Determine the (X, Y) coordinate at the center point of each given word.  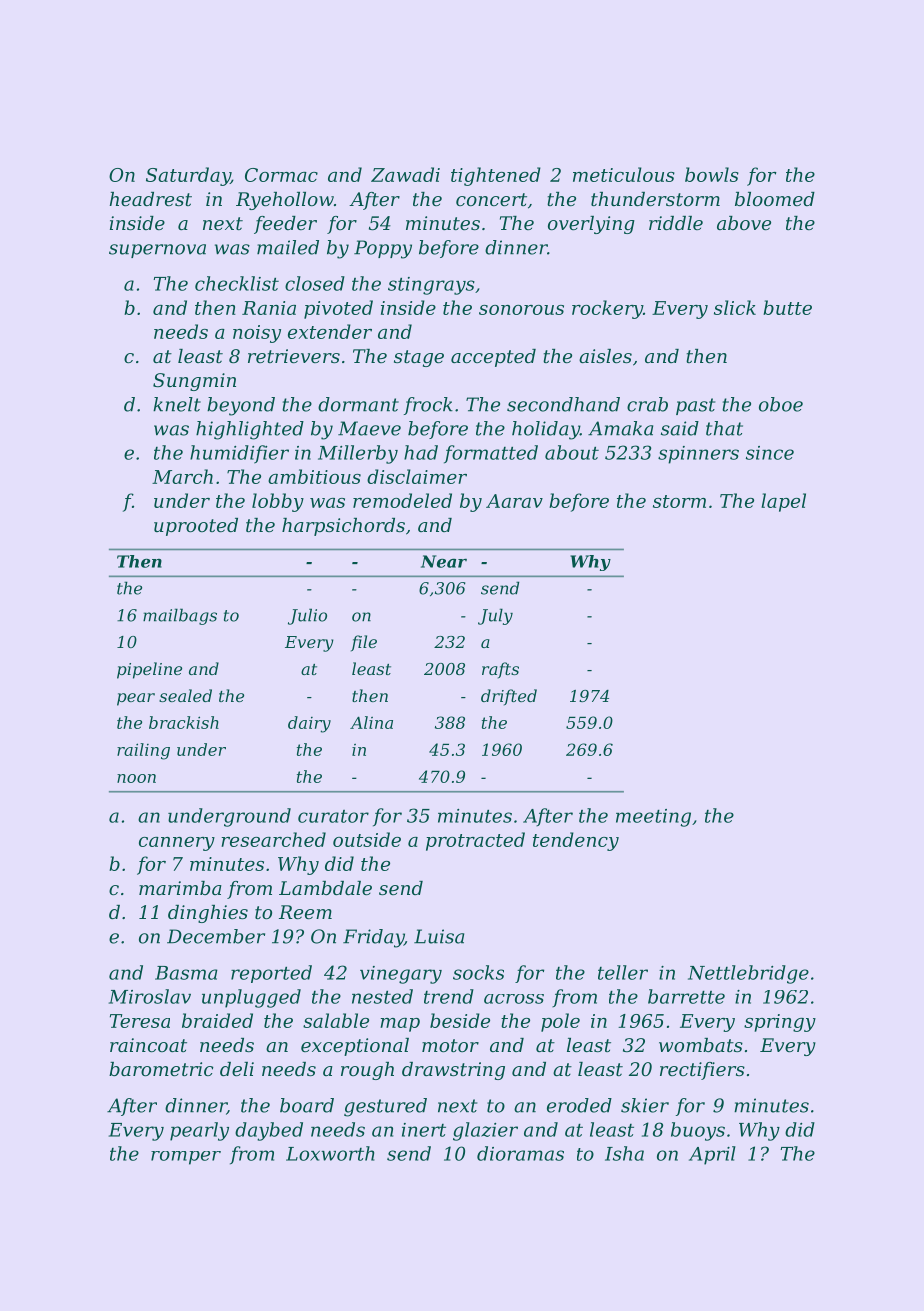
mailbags (180, 616)
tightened (496, 176)
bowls (712, 174)
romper (186, 1158)
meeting (653, 818)
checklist (237, 283)
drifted (509, 697)
